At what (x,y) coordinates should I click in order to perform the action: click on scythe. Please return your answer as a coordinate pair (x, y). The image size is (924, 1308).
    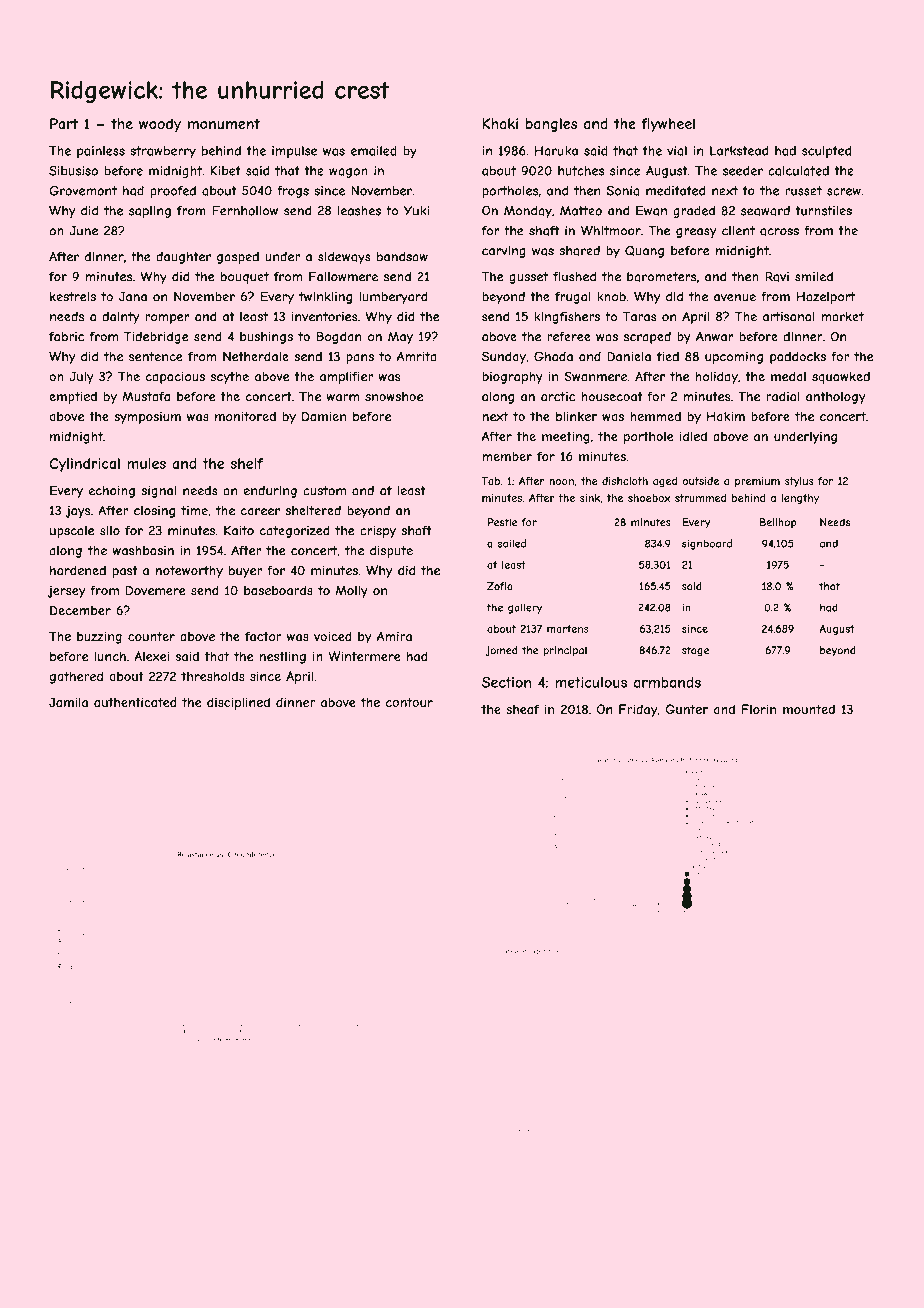
    Looking at the image, I should click on (230, 378).
